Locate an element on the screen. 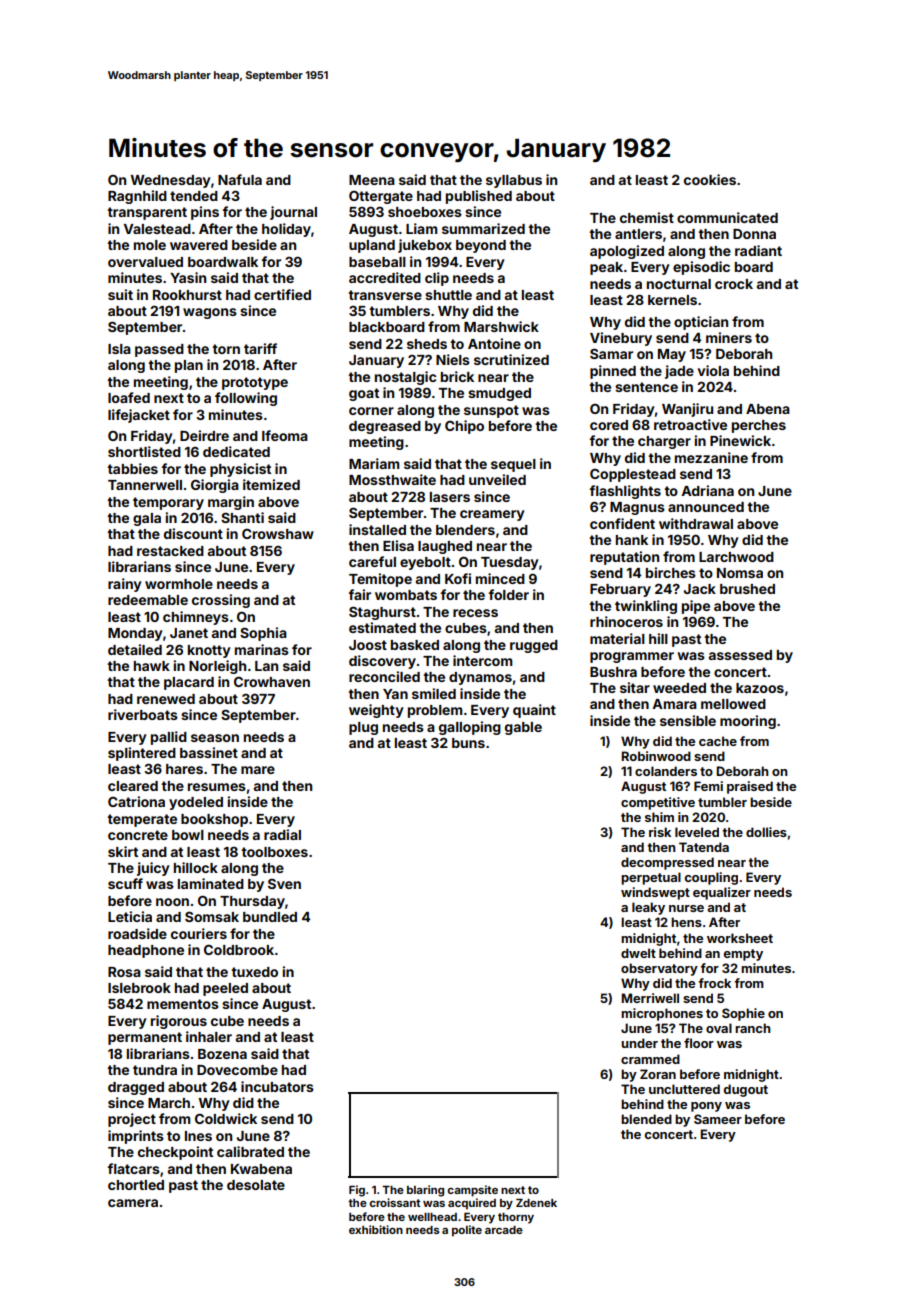 Image resolution: width=908 pixels, height=1316 pixels. camera is located at coordinates (133, 1203).
